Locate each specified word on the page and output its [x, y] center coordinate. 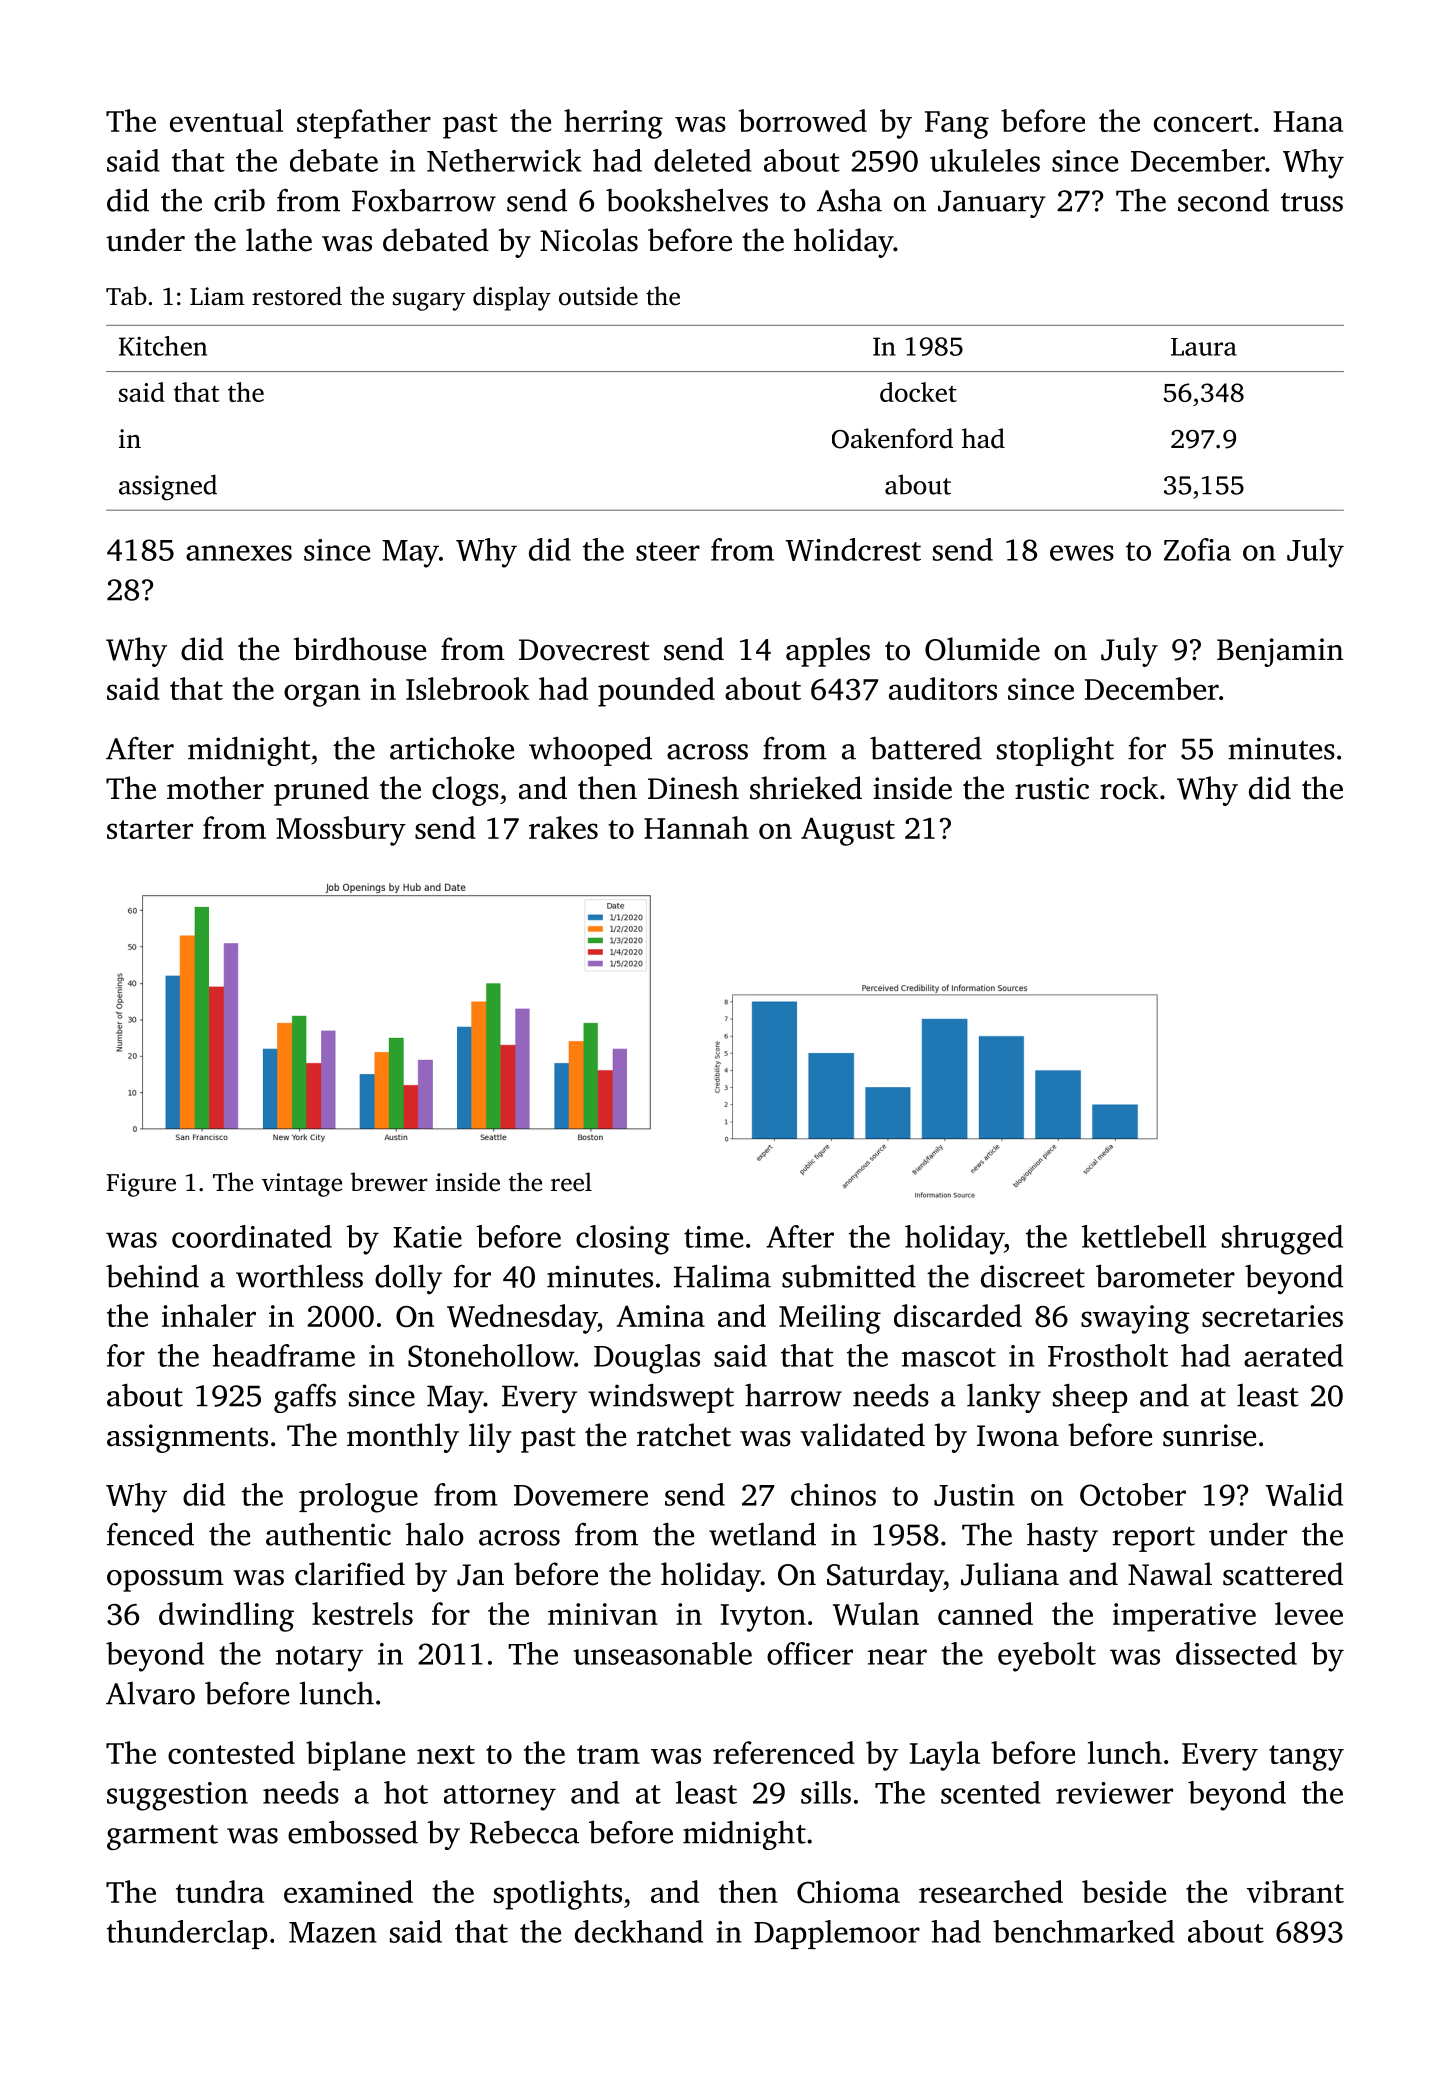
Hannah [696, 827]
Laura [1204, 347]
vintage [302, 1185]
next [446, 1754]
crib [239, 200]
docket [918, 392]
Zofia [1197, 549]
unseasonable [662, 1653]
